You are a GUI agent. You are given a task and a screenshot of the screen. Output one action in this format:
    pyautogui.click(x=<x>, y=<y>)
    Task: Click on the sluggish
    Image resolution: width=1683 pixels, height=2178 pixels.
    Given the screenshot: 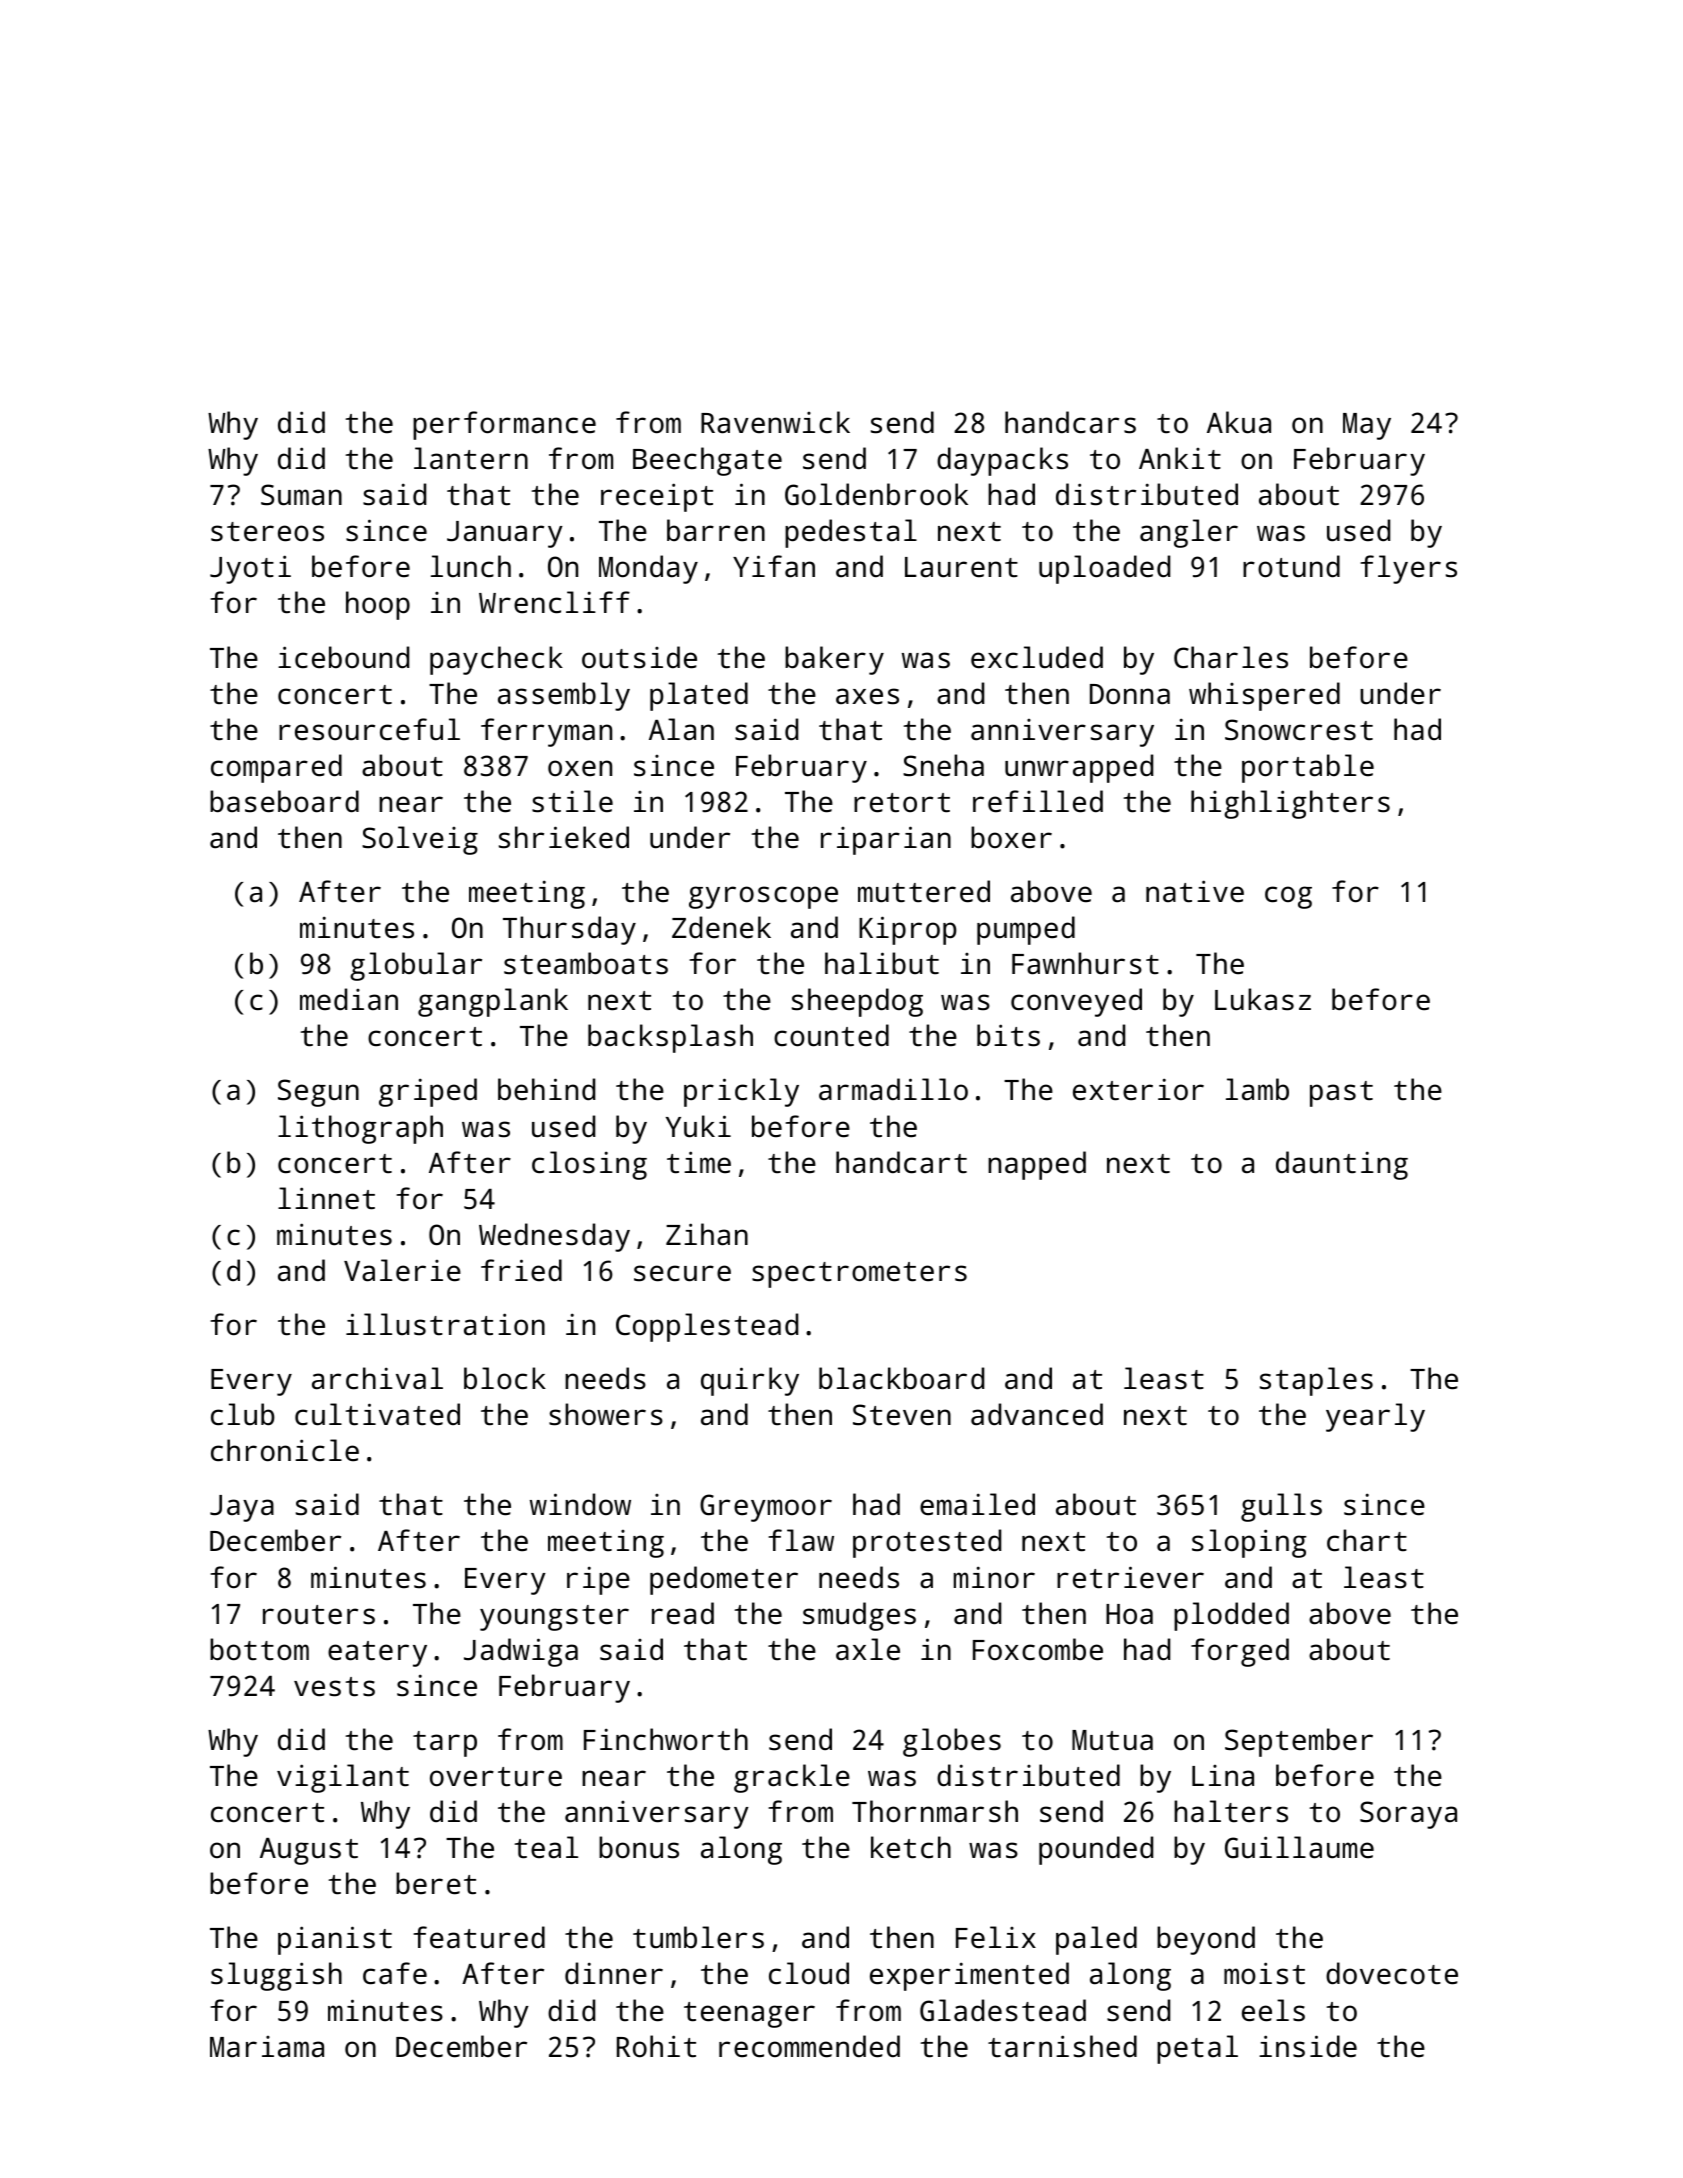 What is the action you would take?
    pyautogui.click(x=276, y=1976)
